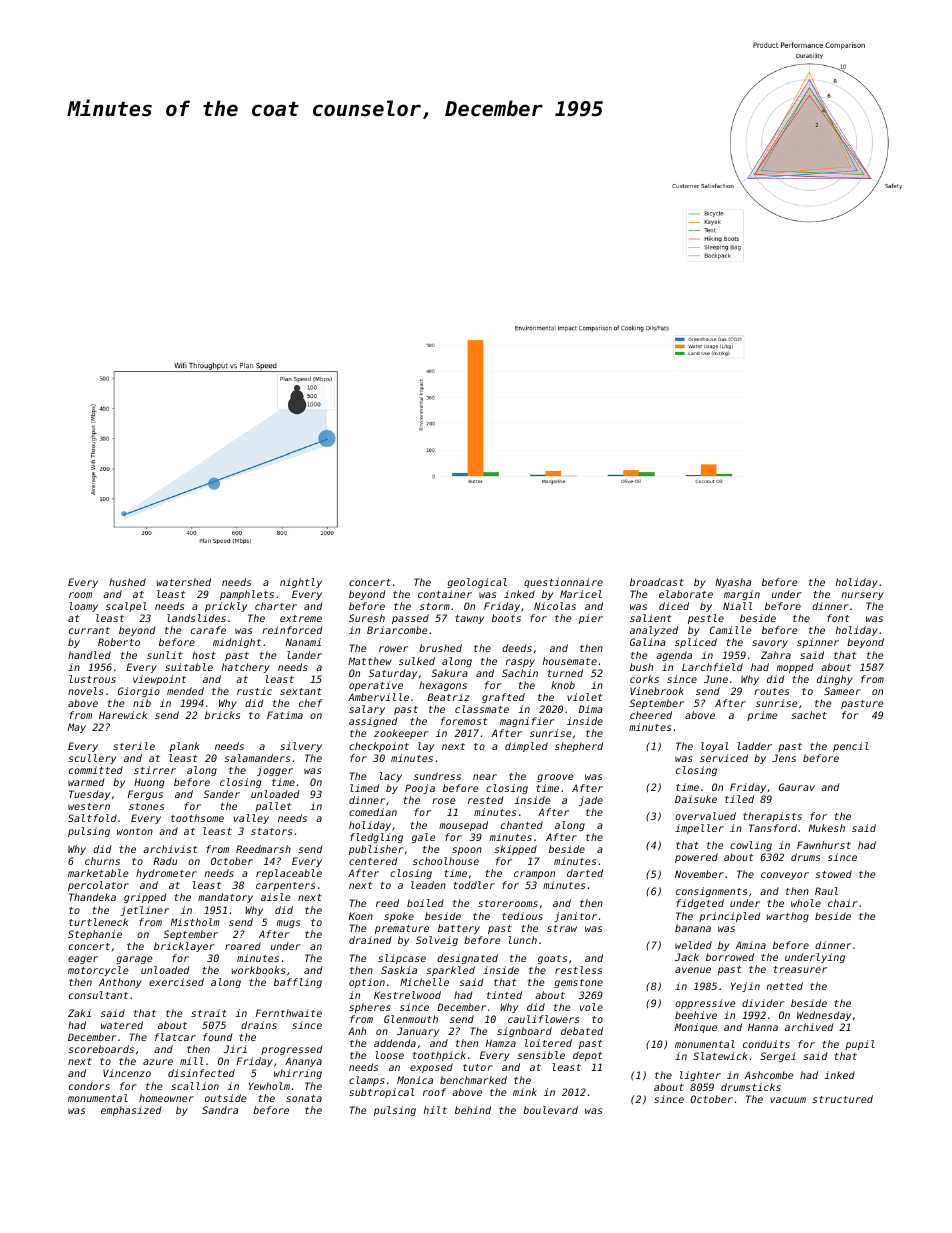 Image resolution: width=952 pixels, height=1233 pixels. I want to click on magnifier, so click(527, 722).
